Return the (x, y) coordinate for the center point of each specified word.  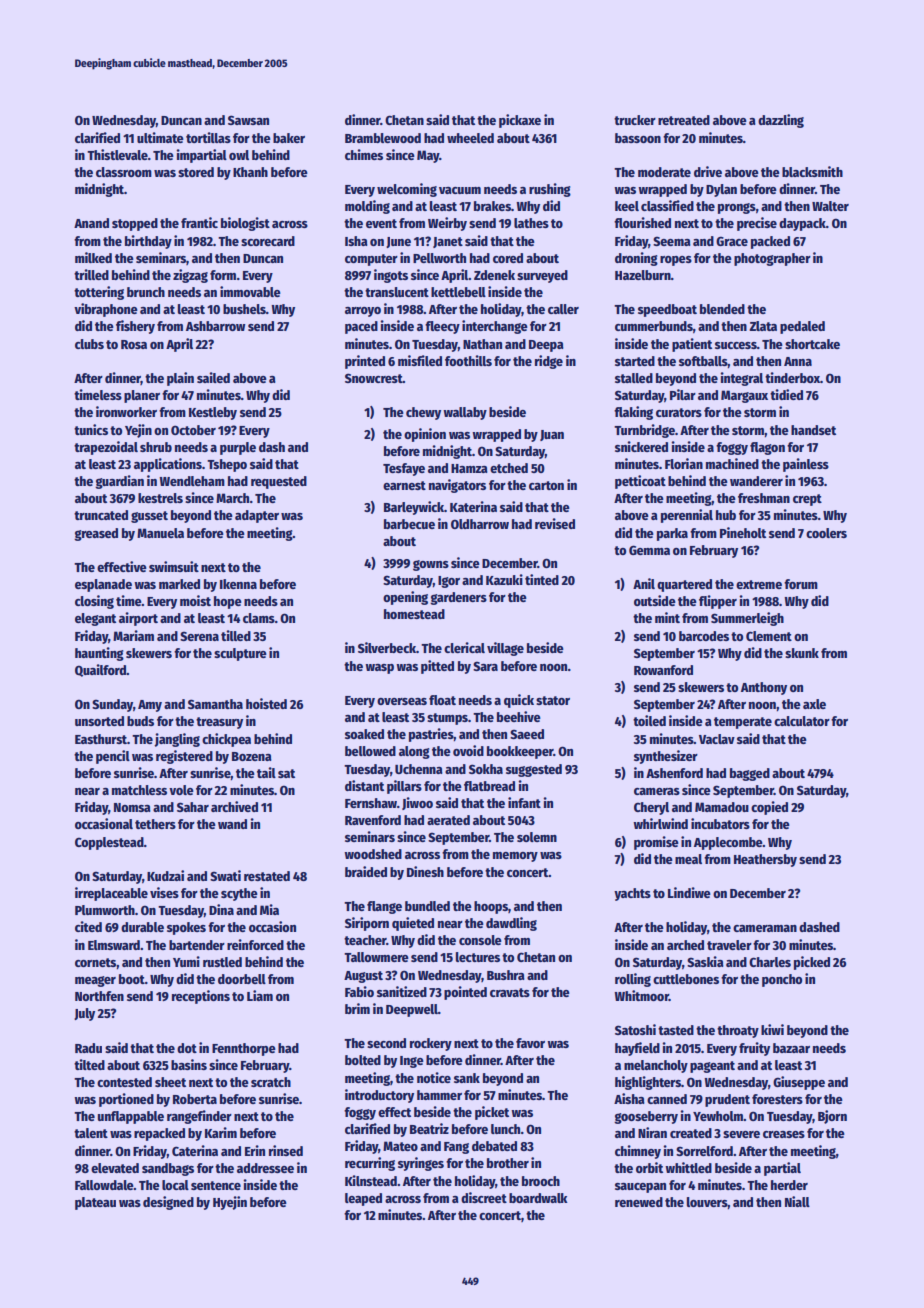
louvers (707, 1202)
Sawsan (248, 120)
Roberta (195, 1099)
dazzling (781, 121)
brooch (541, 1181)
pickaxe (520, 121)
